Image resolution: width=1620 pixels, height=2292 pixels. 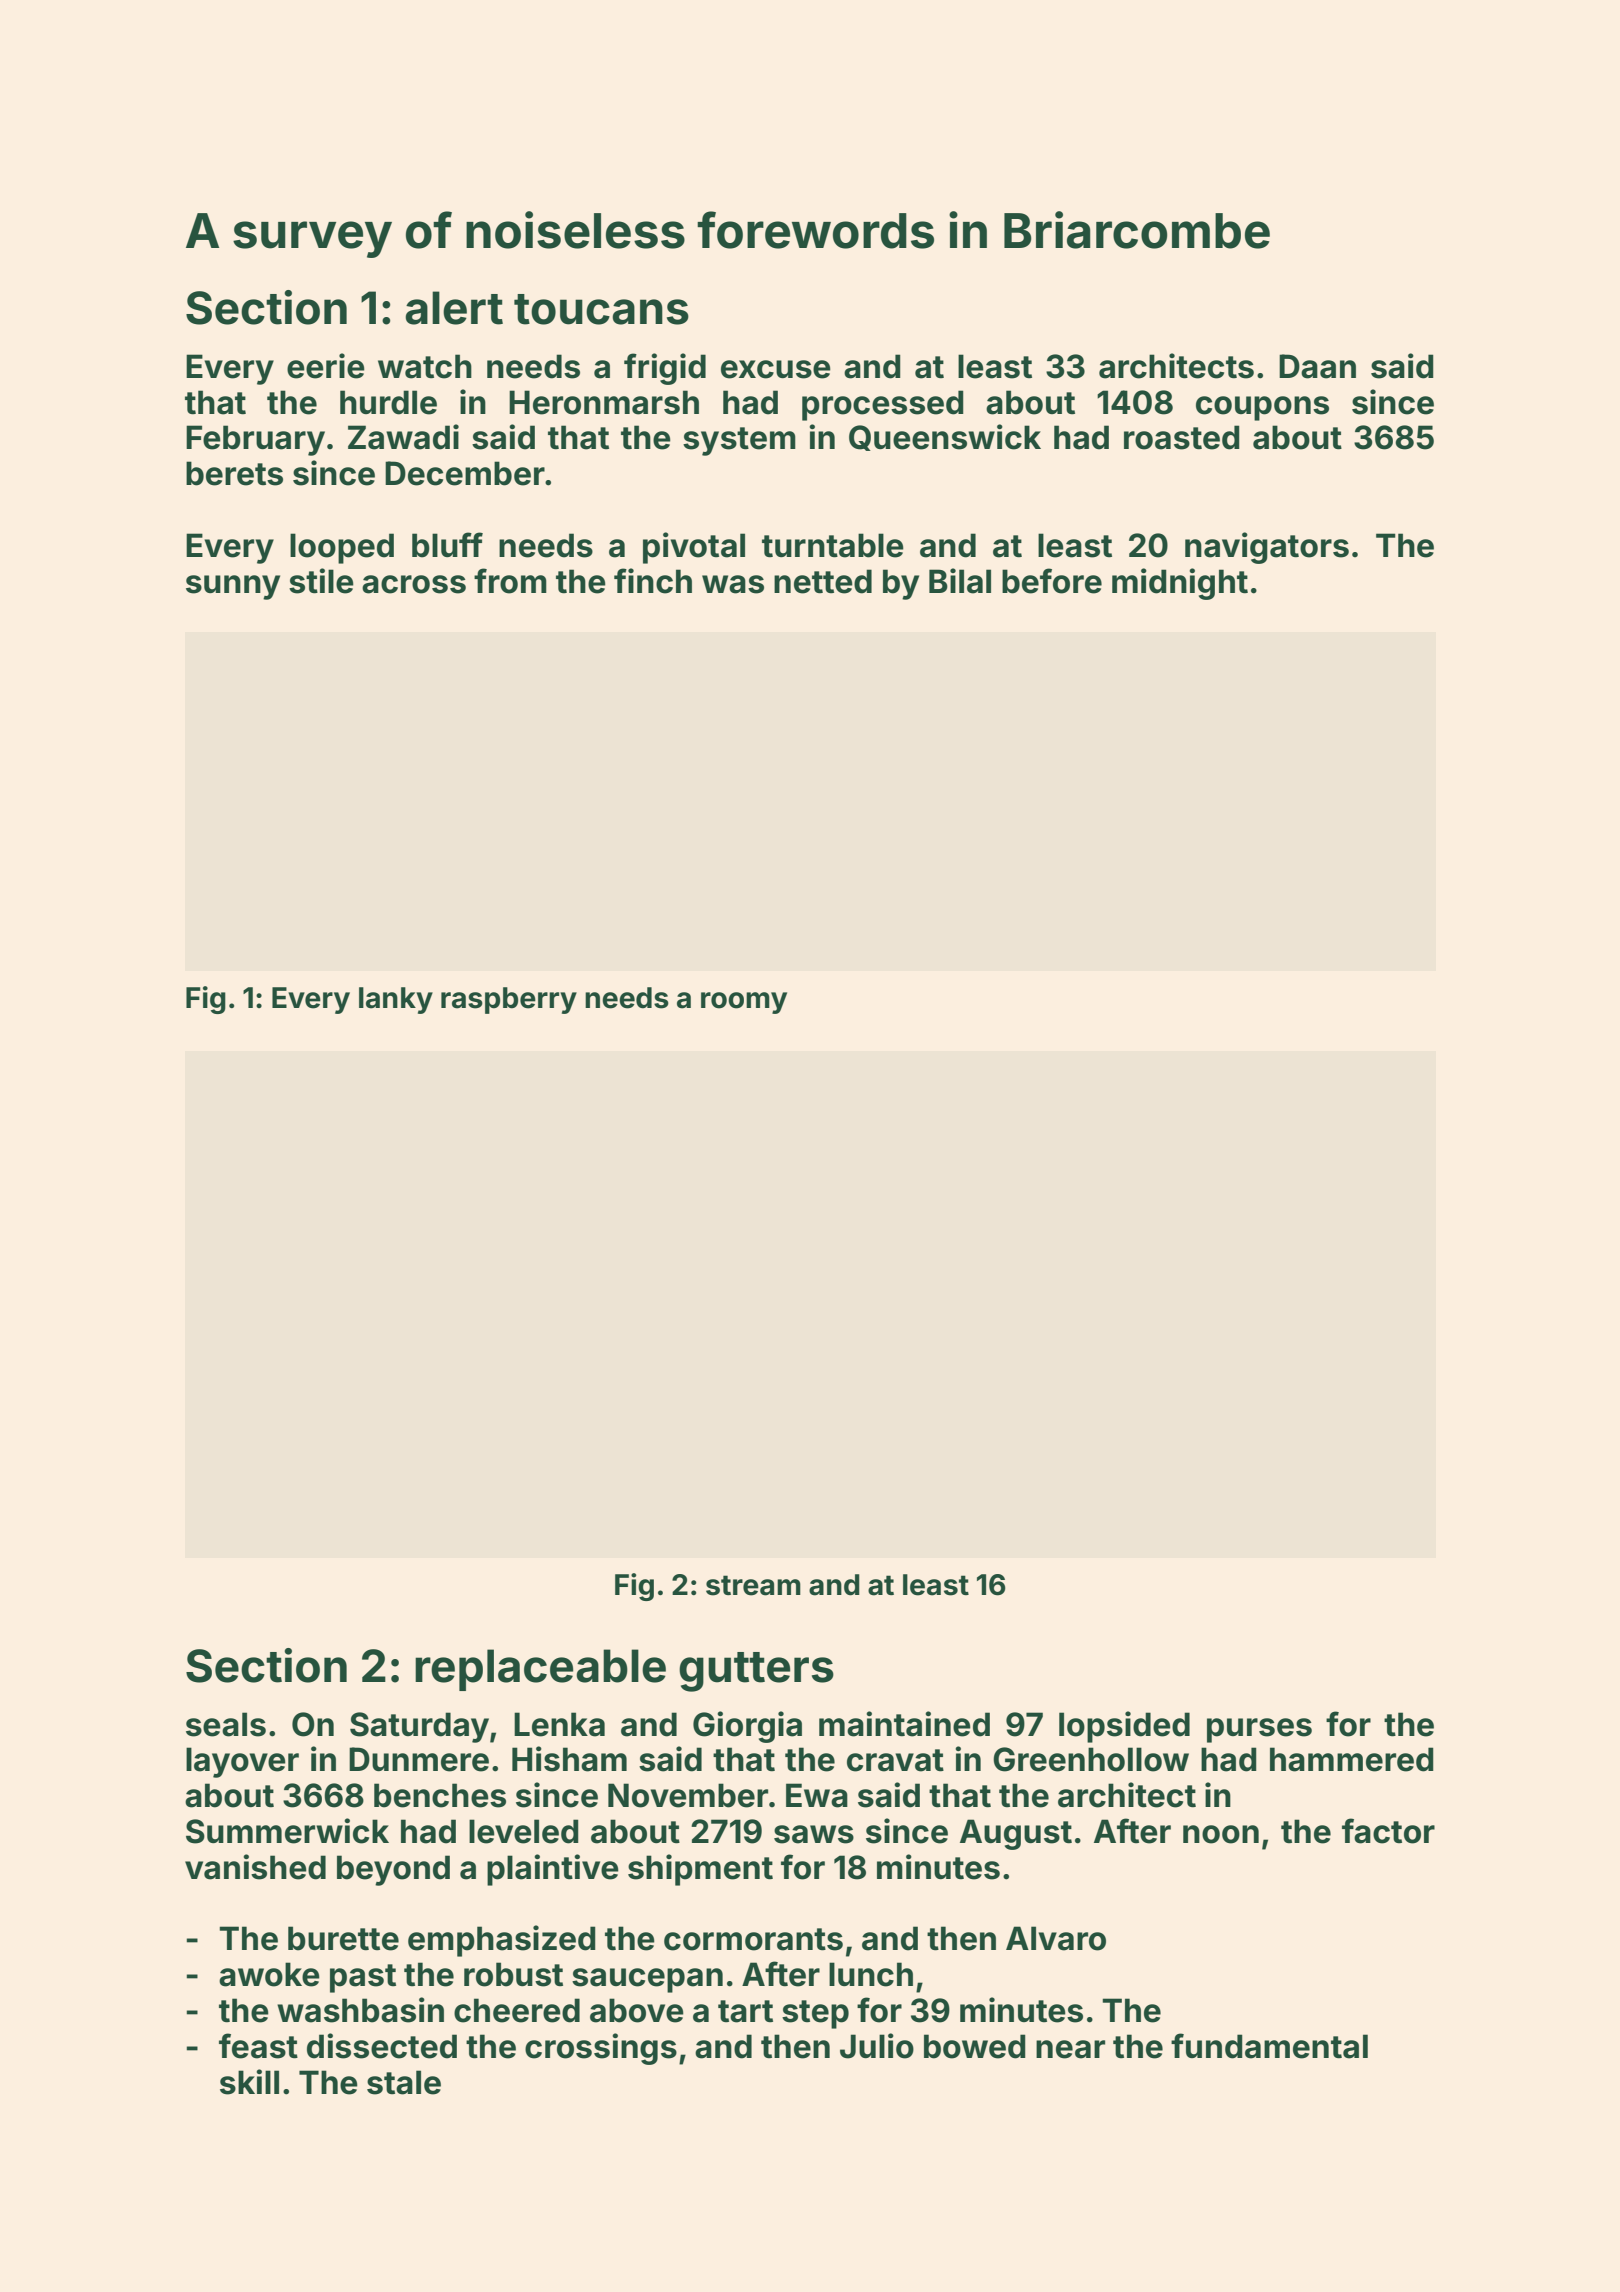 What do you see at coordinates (1180, 584) in the screenshot?
I see `midnight` at bounding box center [1180, 584].
